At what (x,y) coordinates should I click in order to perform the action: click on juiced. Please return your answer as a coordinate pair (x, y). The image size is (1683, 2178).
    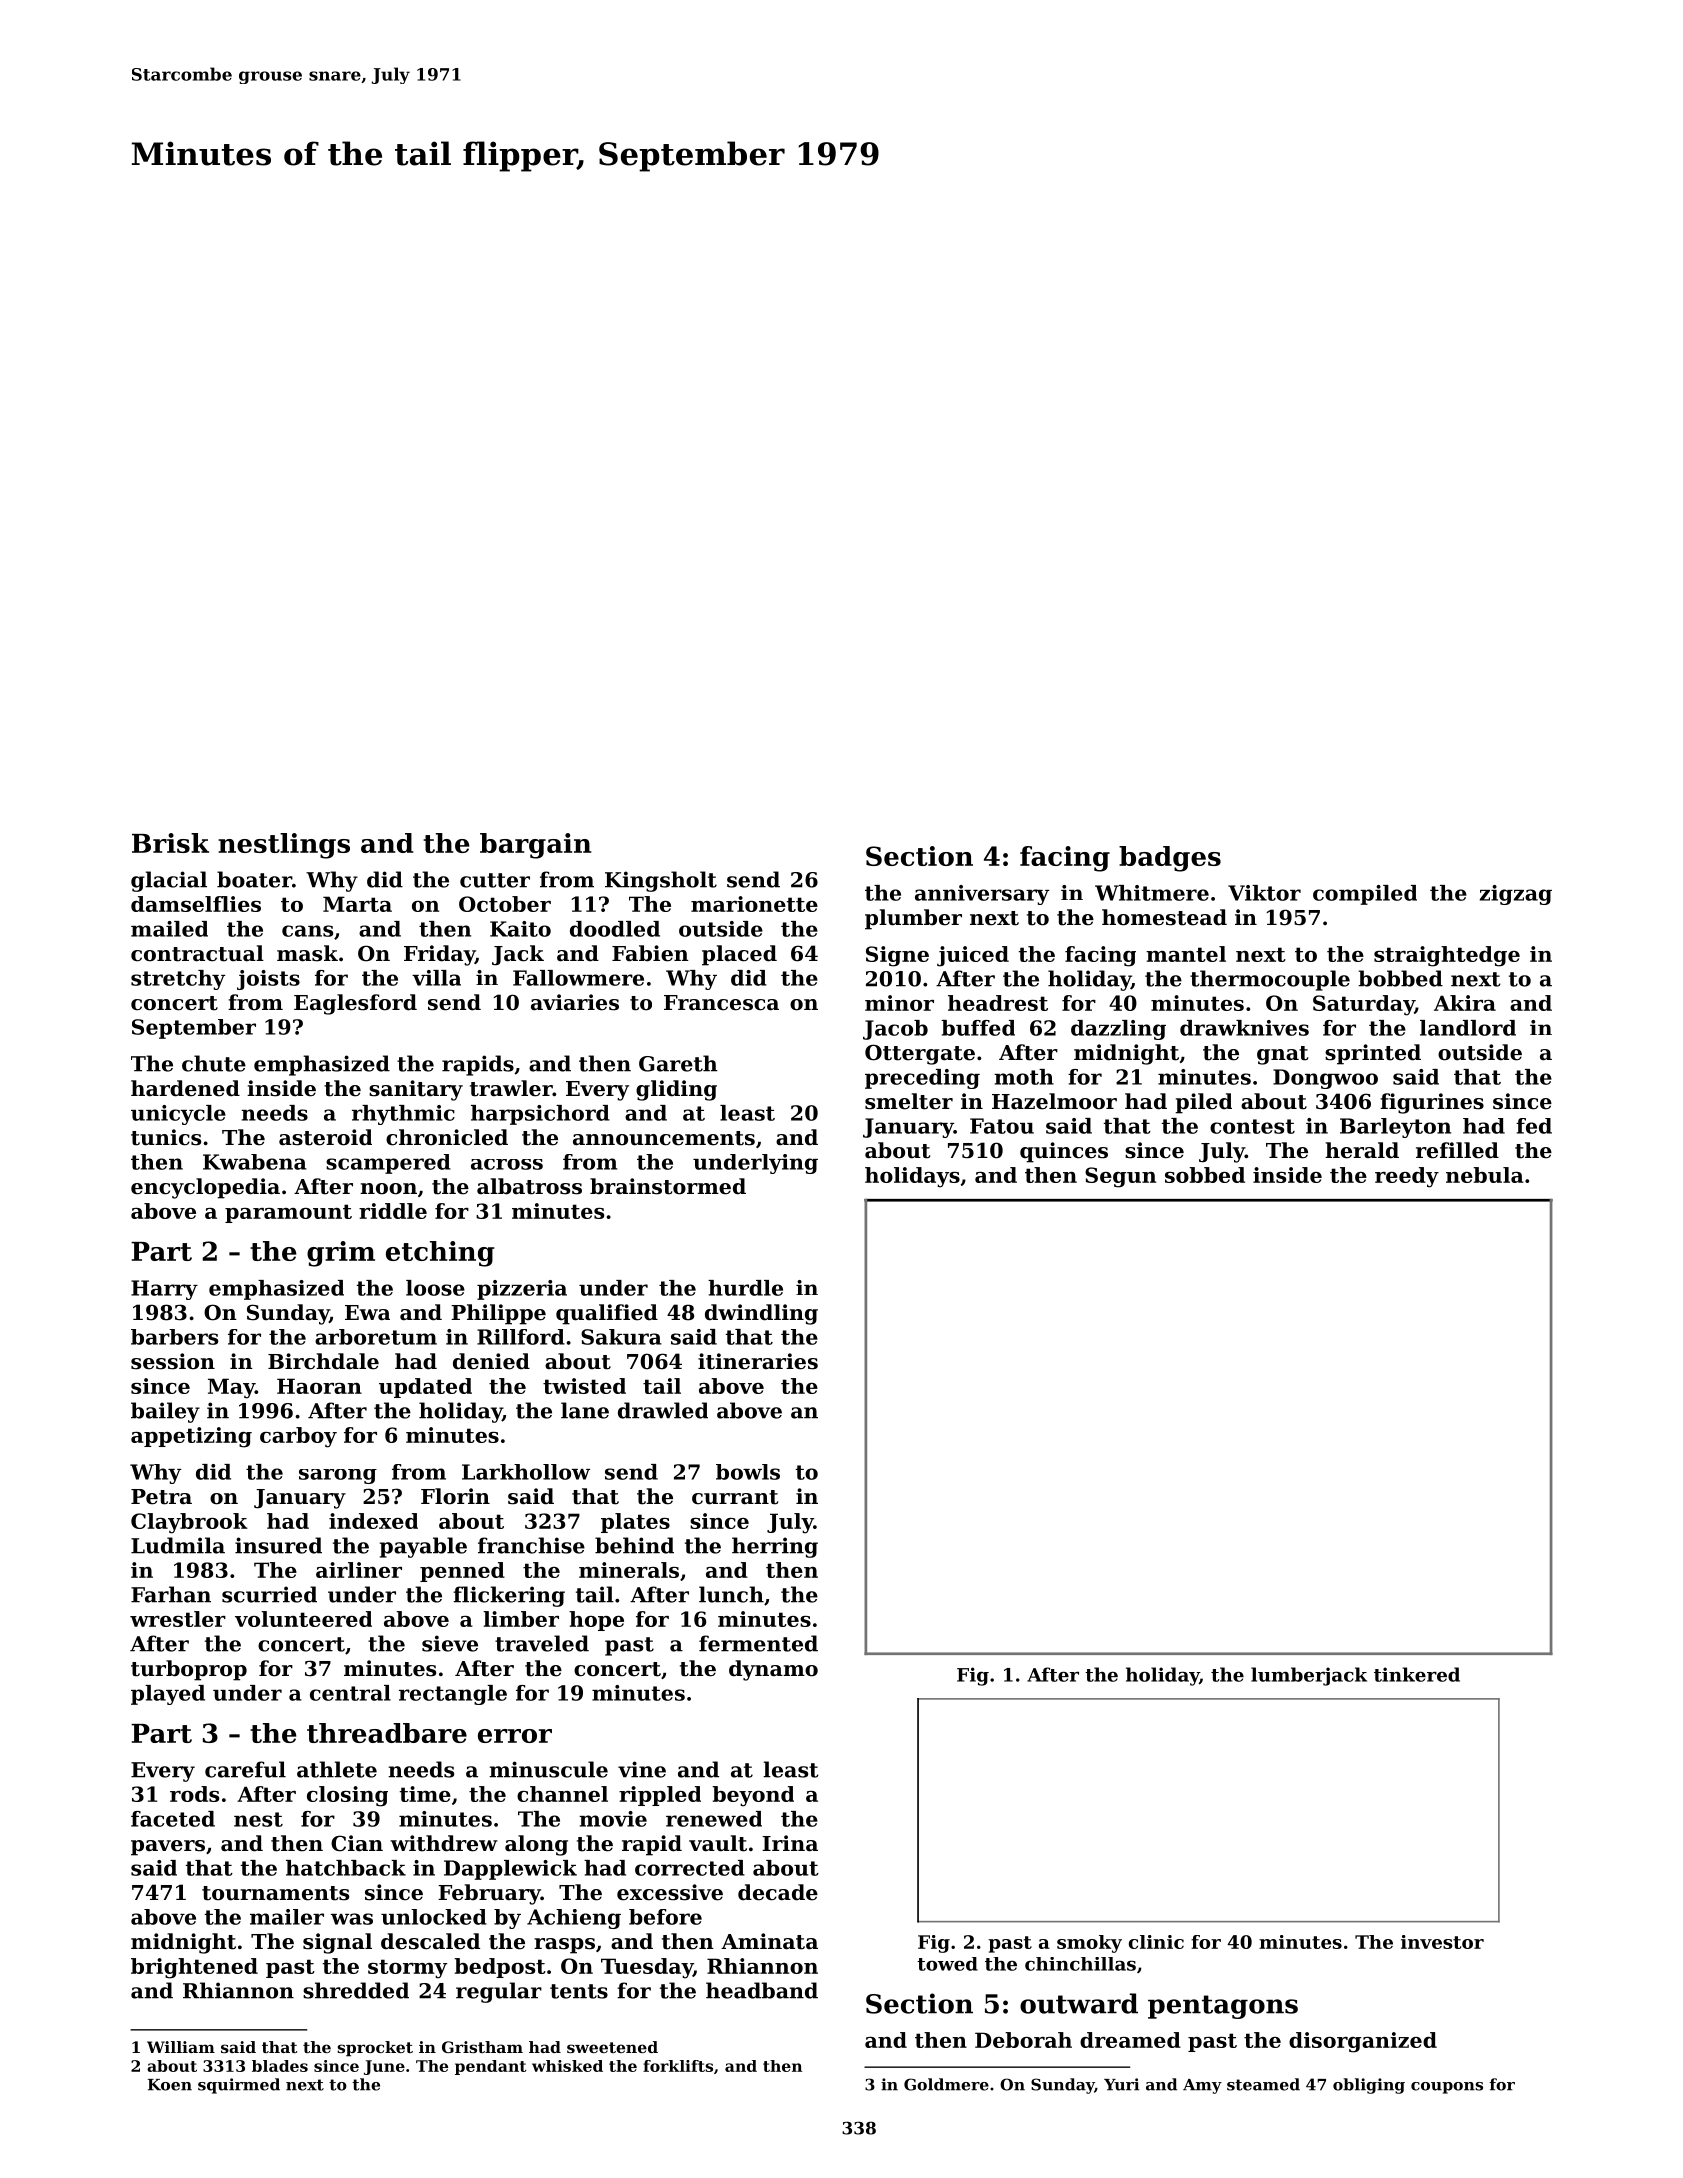
    Looking at the image, I should click on (973, 956).
